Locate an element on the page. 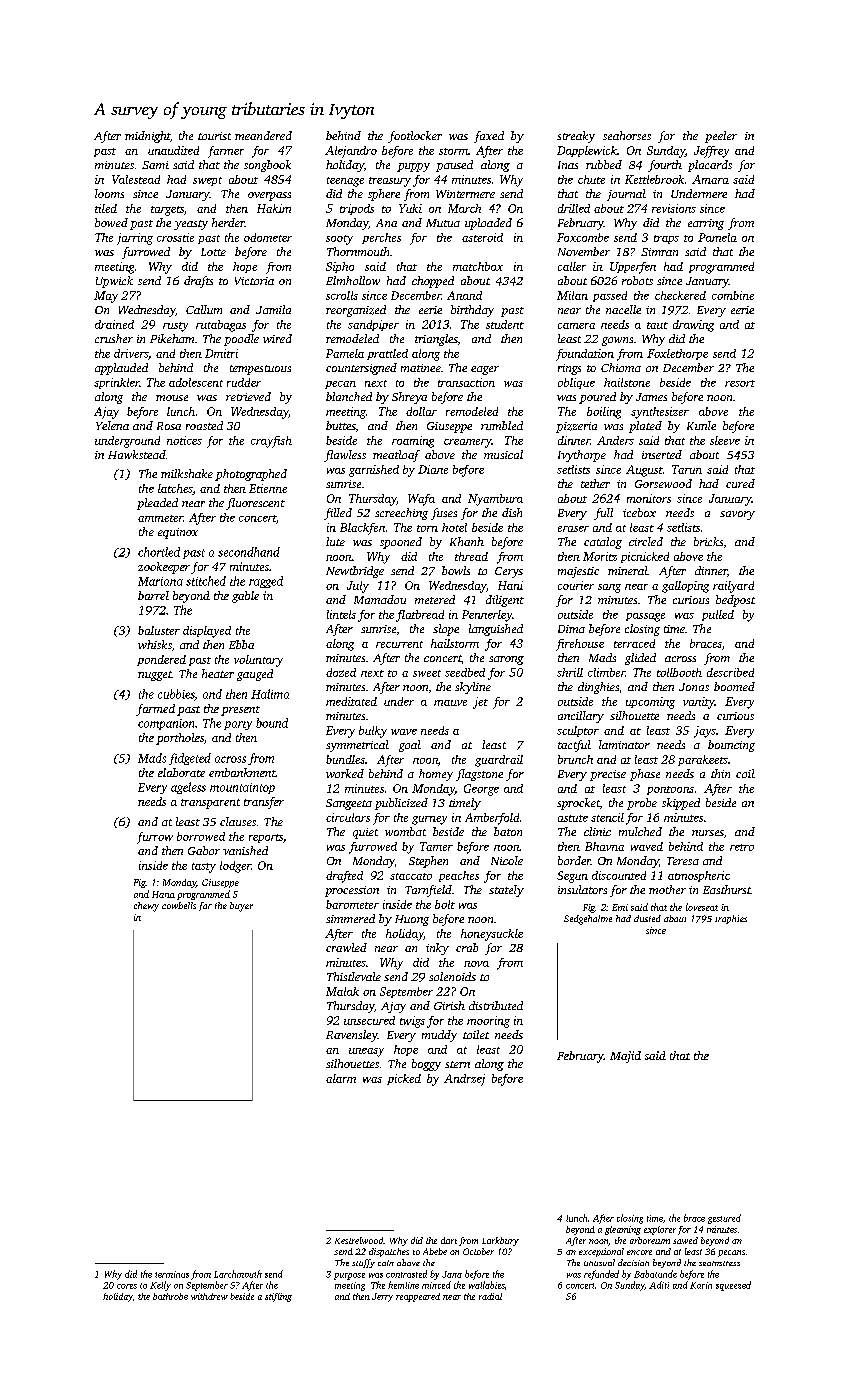  peeler is located at coordinates (721, 137).
